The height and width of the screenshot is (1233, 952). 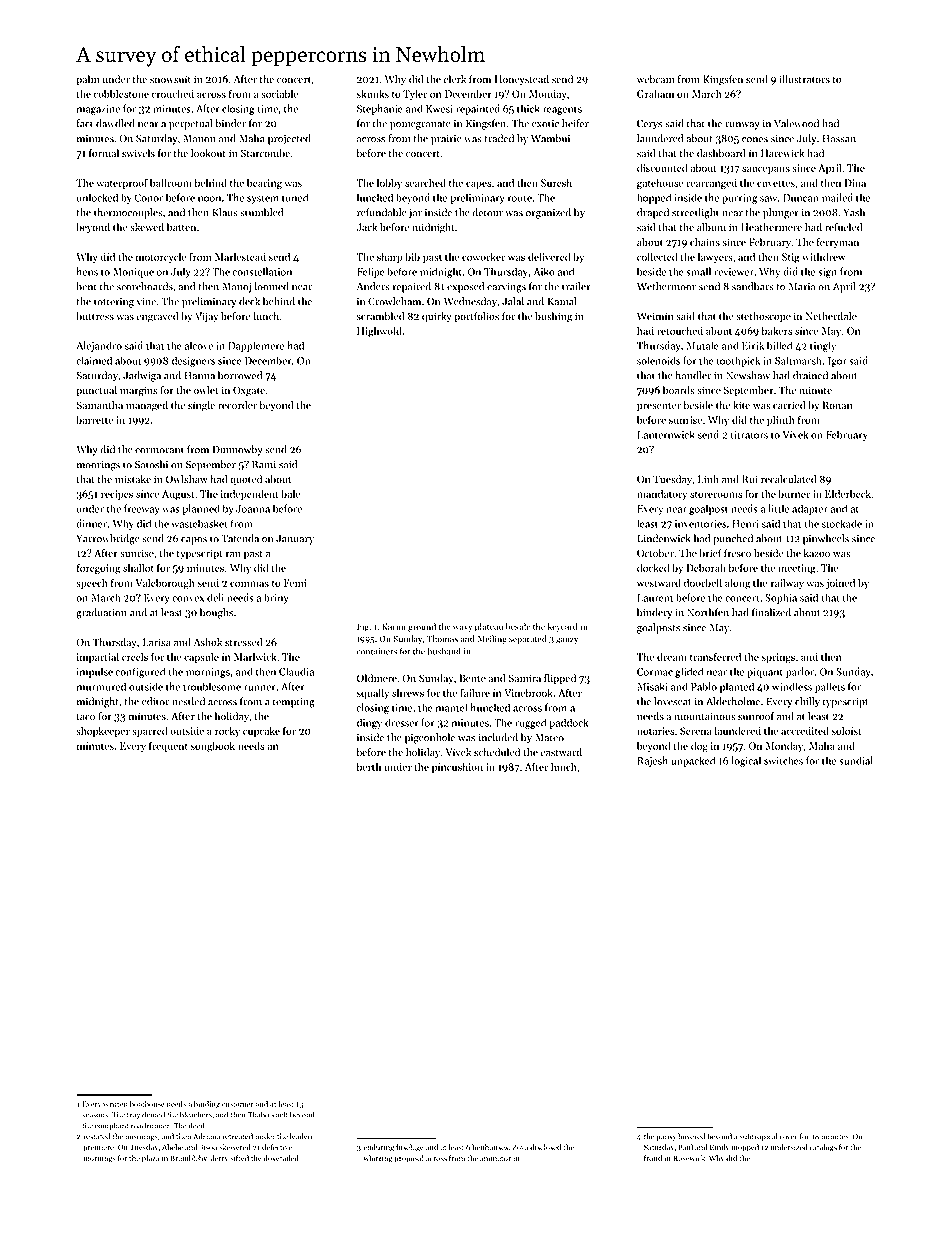 I want to click on webcam, so click(x=656, y=79).
